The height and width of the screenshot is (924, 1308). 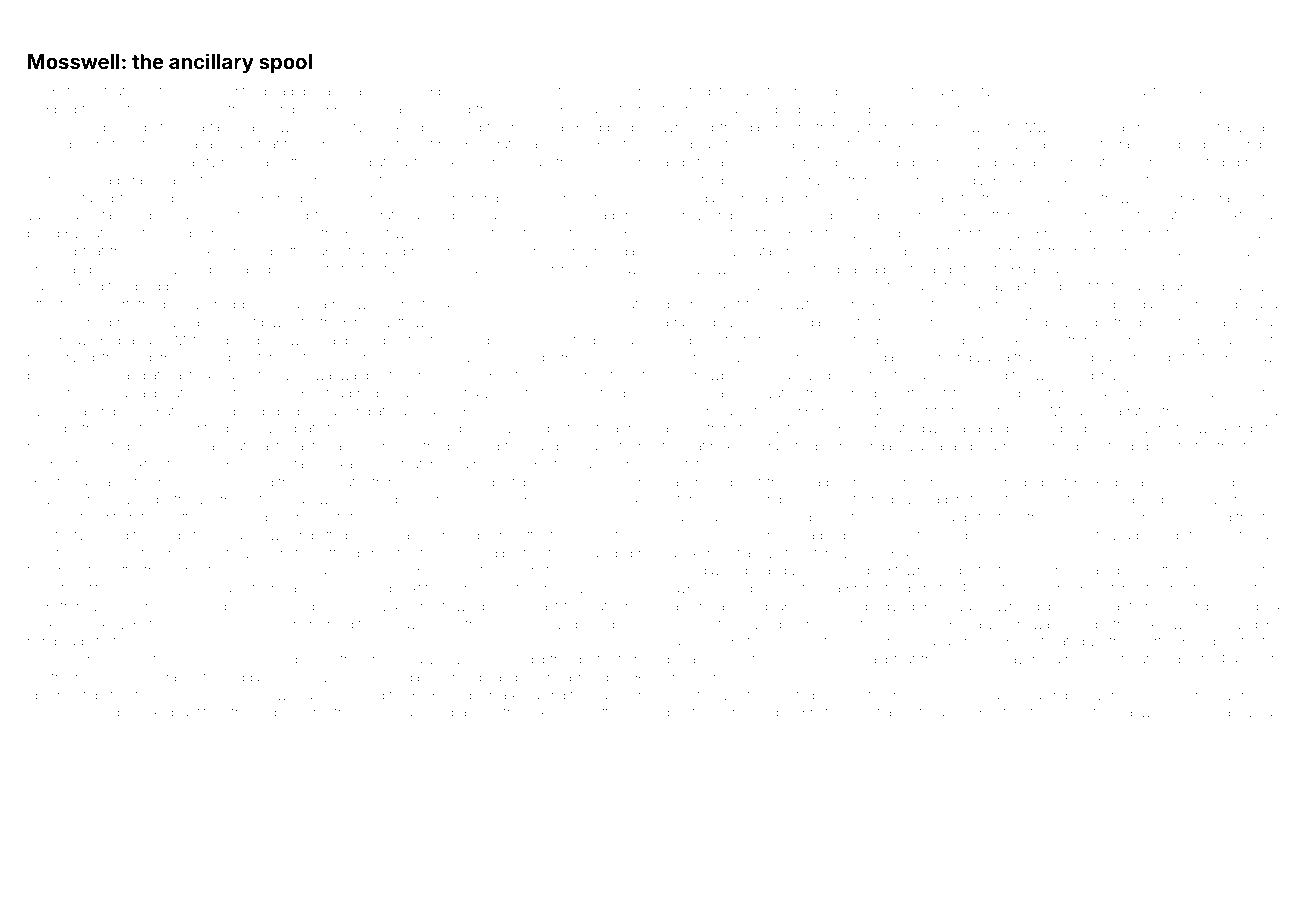 I want to click on sneaked, so click(x=812, y=91).
